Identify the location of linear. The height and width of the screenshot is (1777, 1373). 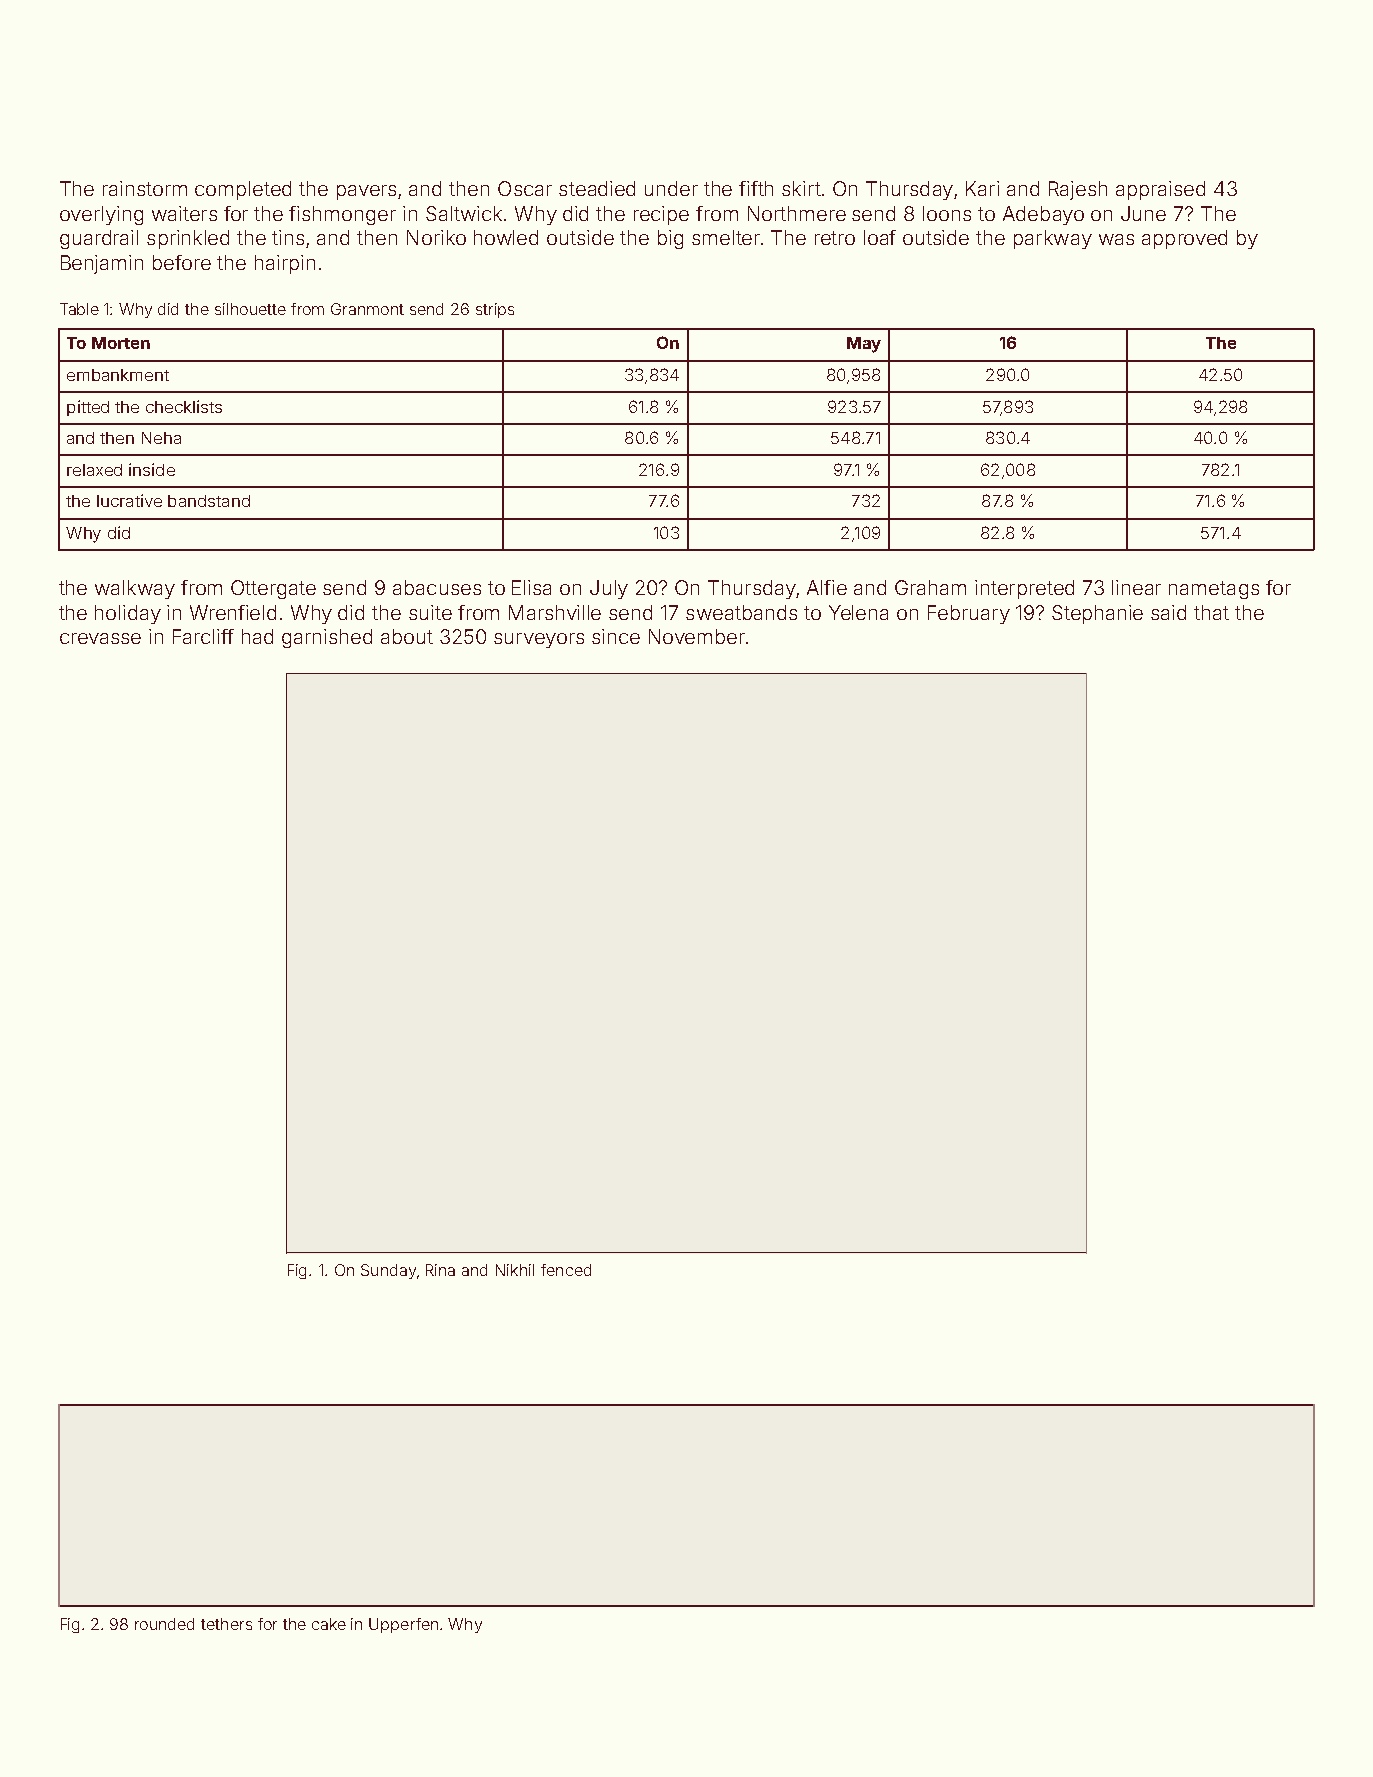
(1136, 587).
